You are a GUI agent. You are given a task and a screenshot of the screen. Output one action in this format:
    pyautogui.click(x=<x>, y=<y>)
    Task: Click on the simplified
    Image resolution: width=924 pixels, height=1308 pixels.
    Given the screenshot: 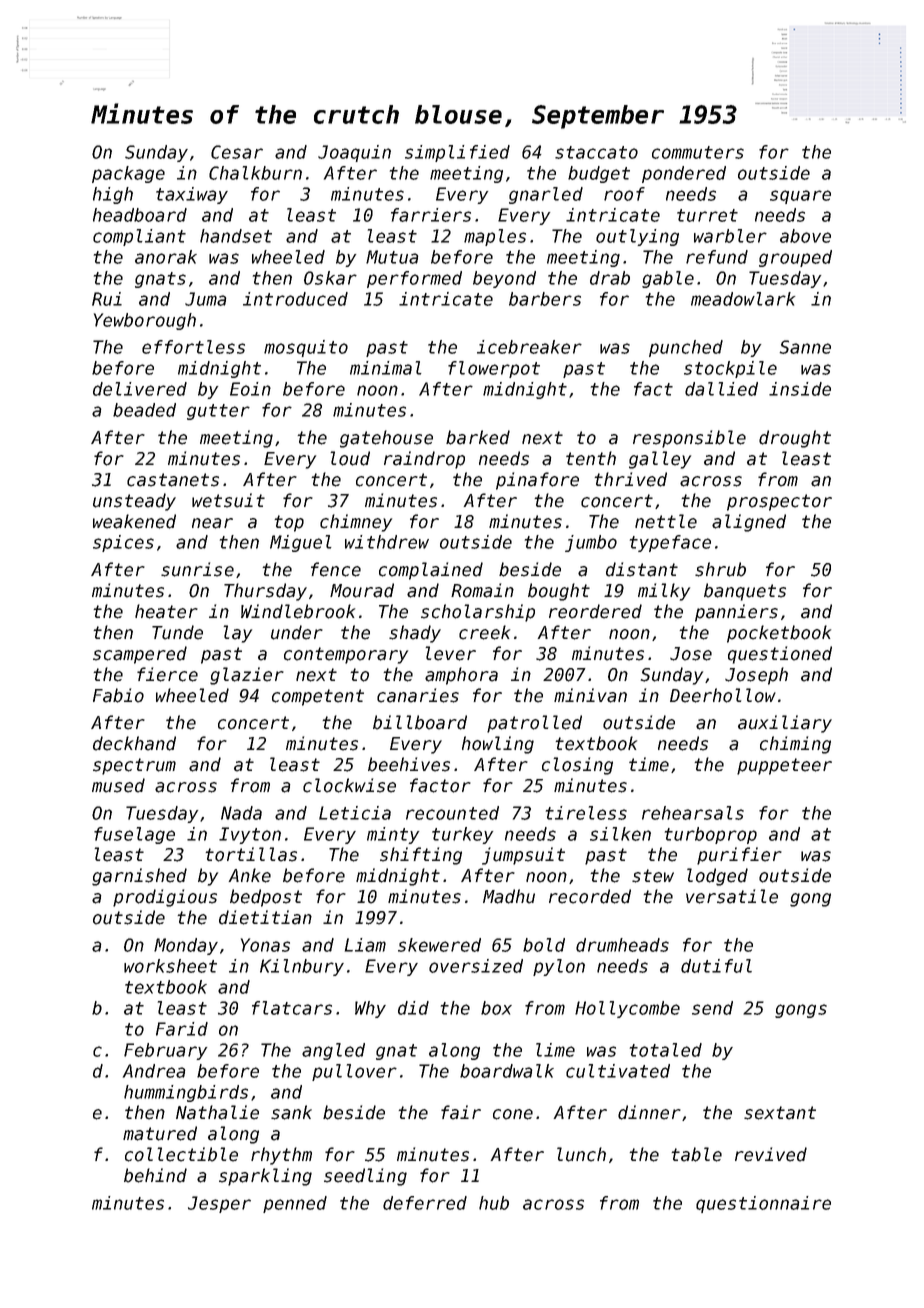 What is the action you would take?
    pyautogui.click(x=457, y=153)
